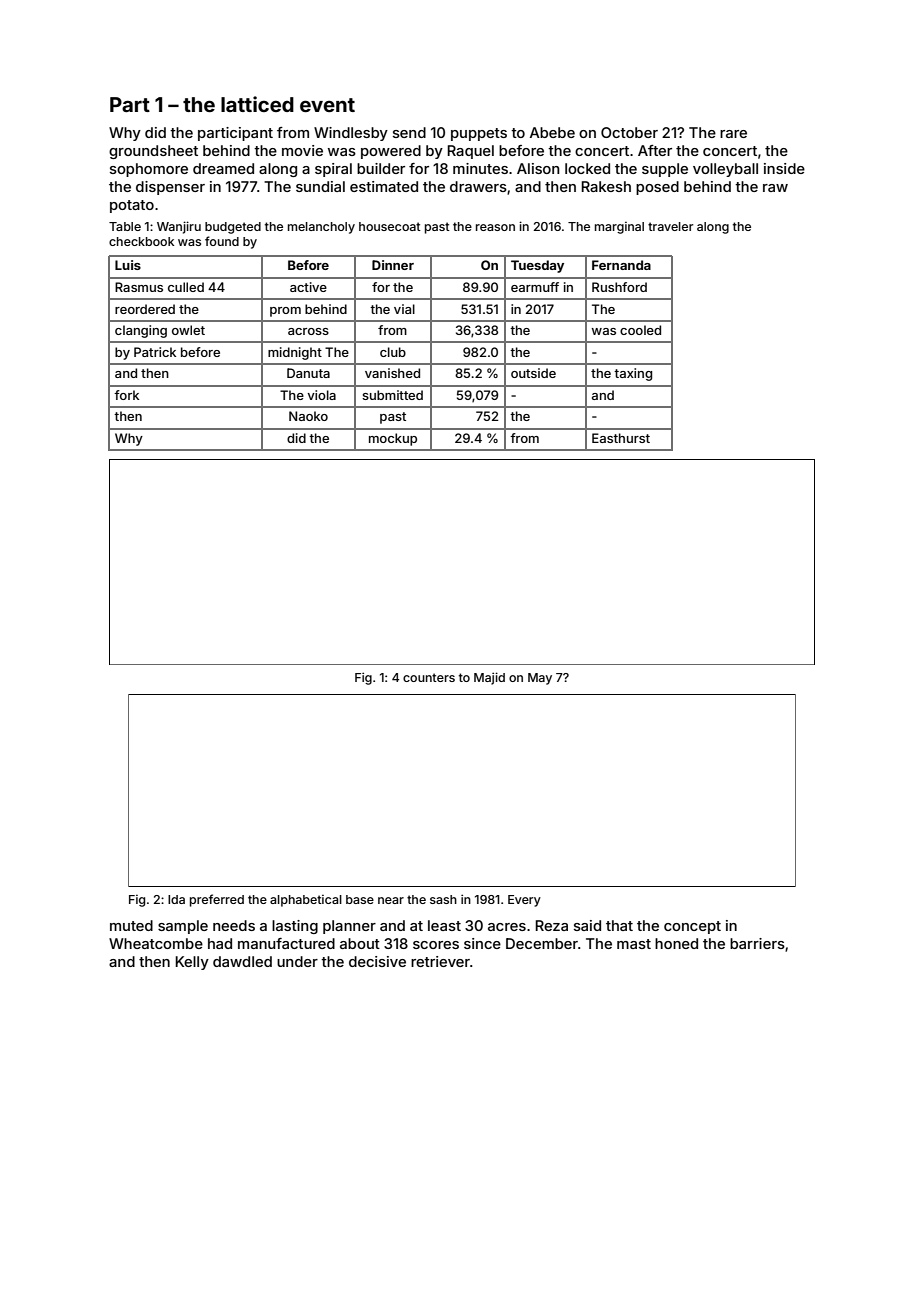 The image size is (924, 1308). What do you see at coordinates (443, 899) in the screenshot?
I see `sash` at bounding box center [443, 899].
